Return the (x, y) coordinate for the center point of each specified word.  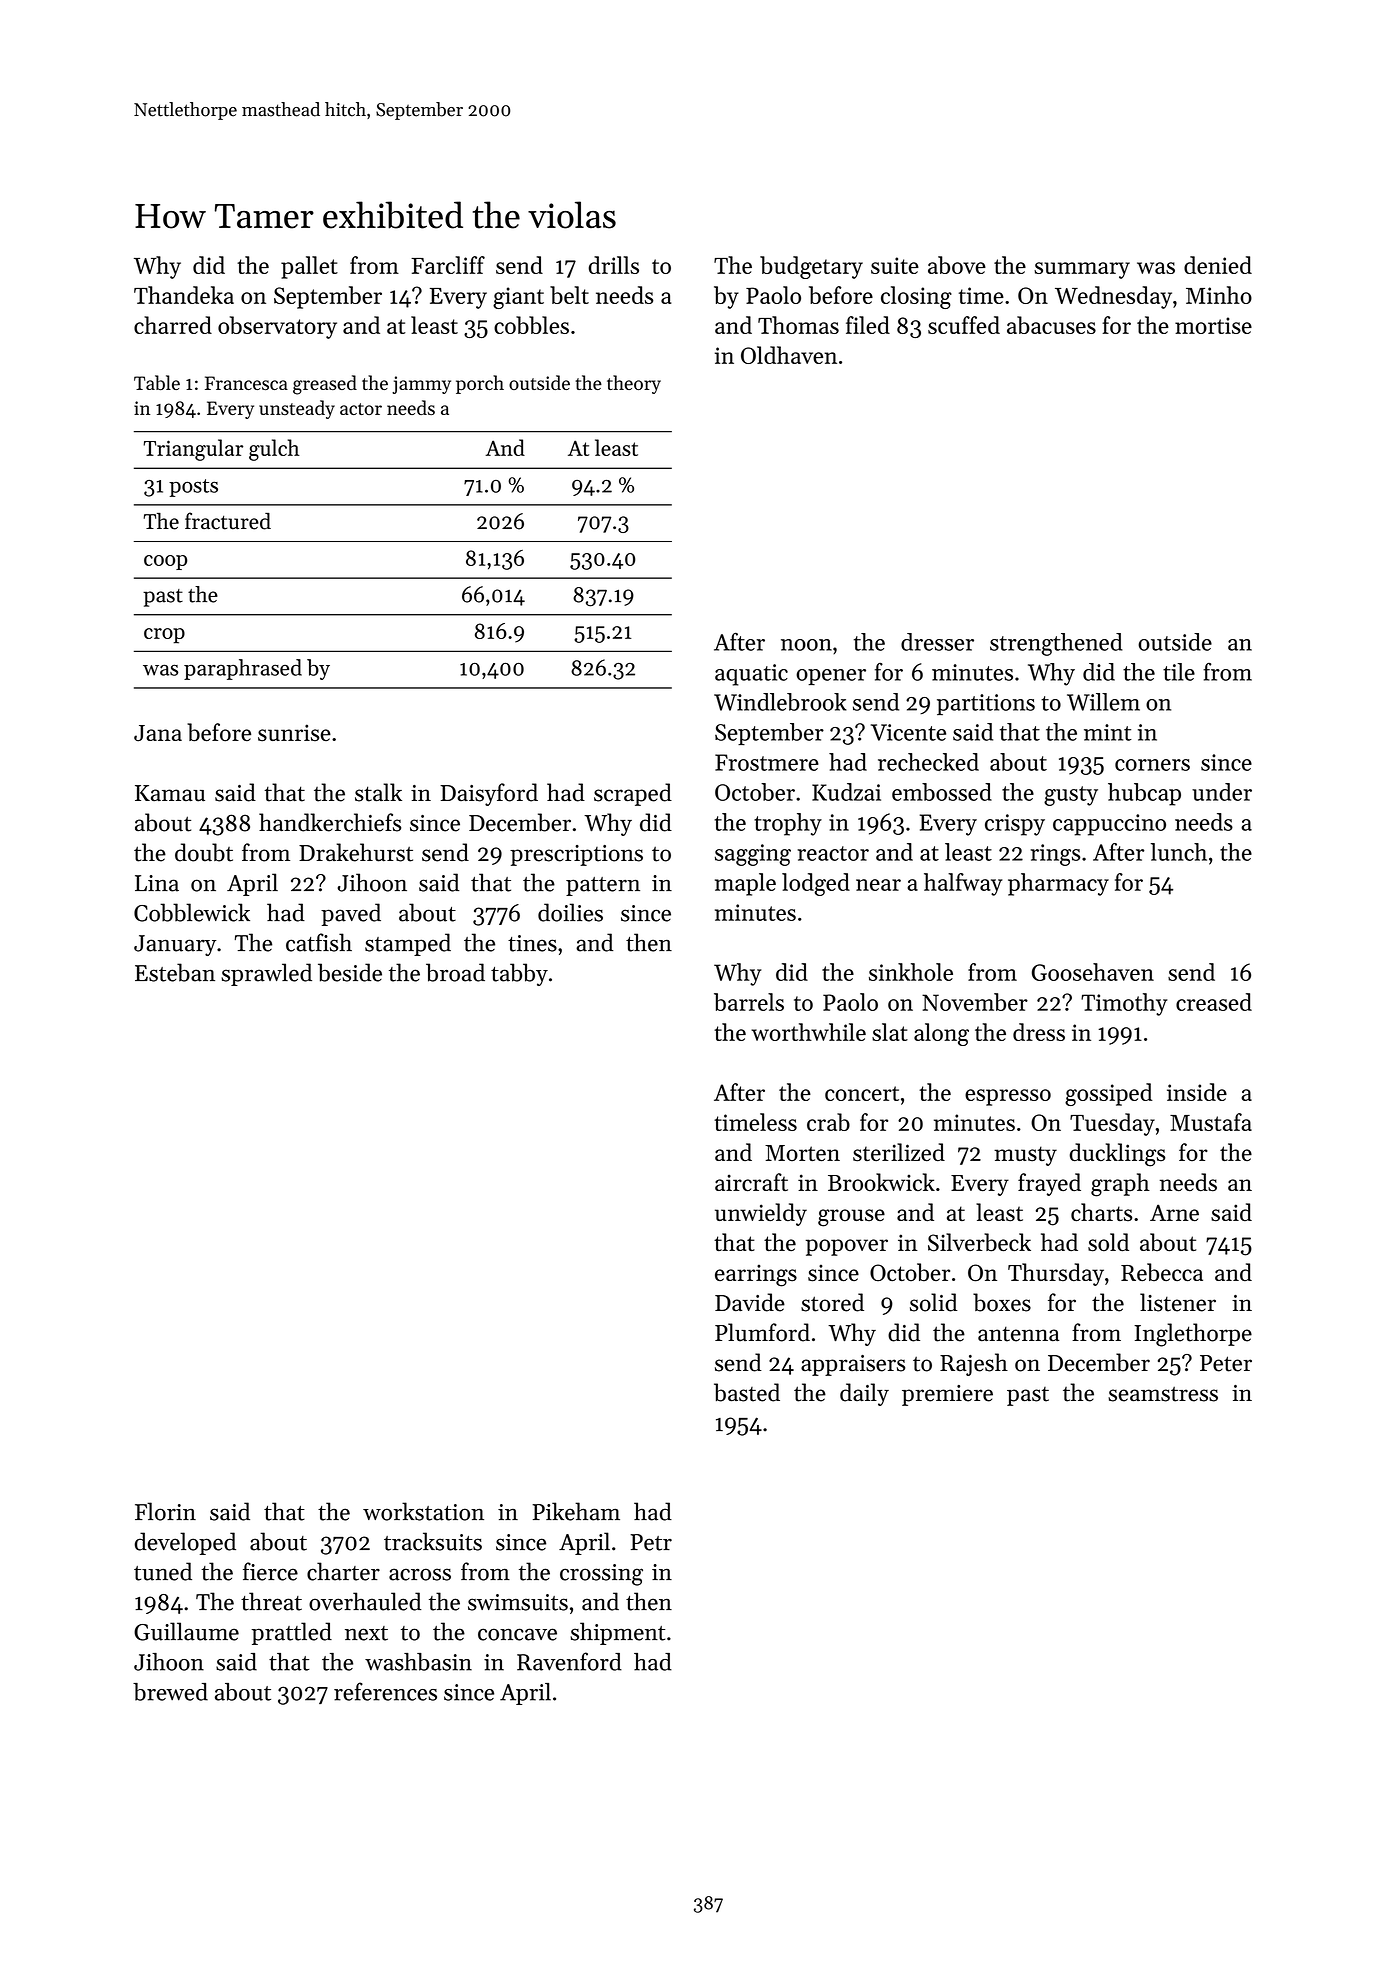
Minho (1219, 295)
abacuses (1051, 325)
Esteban (175, 972)
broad (455, 972)
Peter (1226, 1363)
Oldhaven (789, 355)
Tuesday (1112, 1124)
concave (517, 1634)
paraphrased (243, 669)
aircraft (751, 1182)
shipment (617, 1633)
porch (480, 384)
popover (847, 1247)
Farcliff (448, 265)
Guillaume (186, 1631)
